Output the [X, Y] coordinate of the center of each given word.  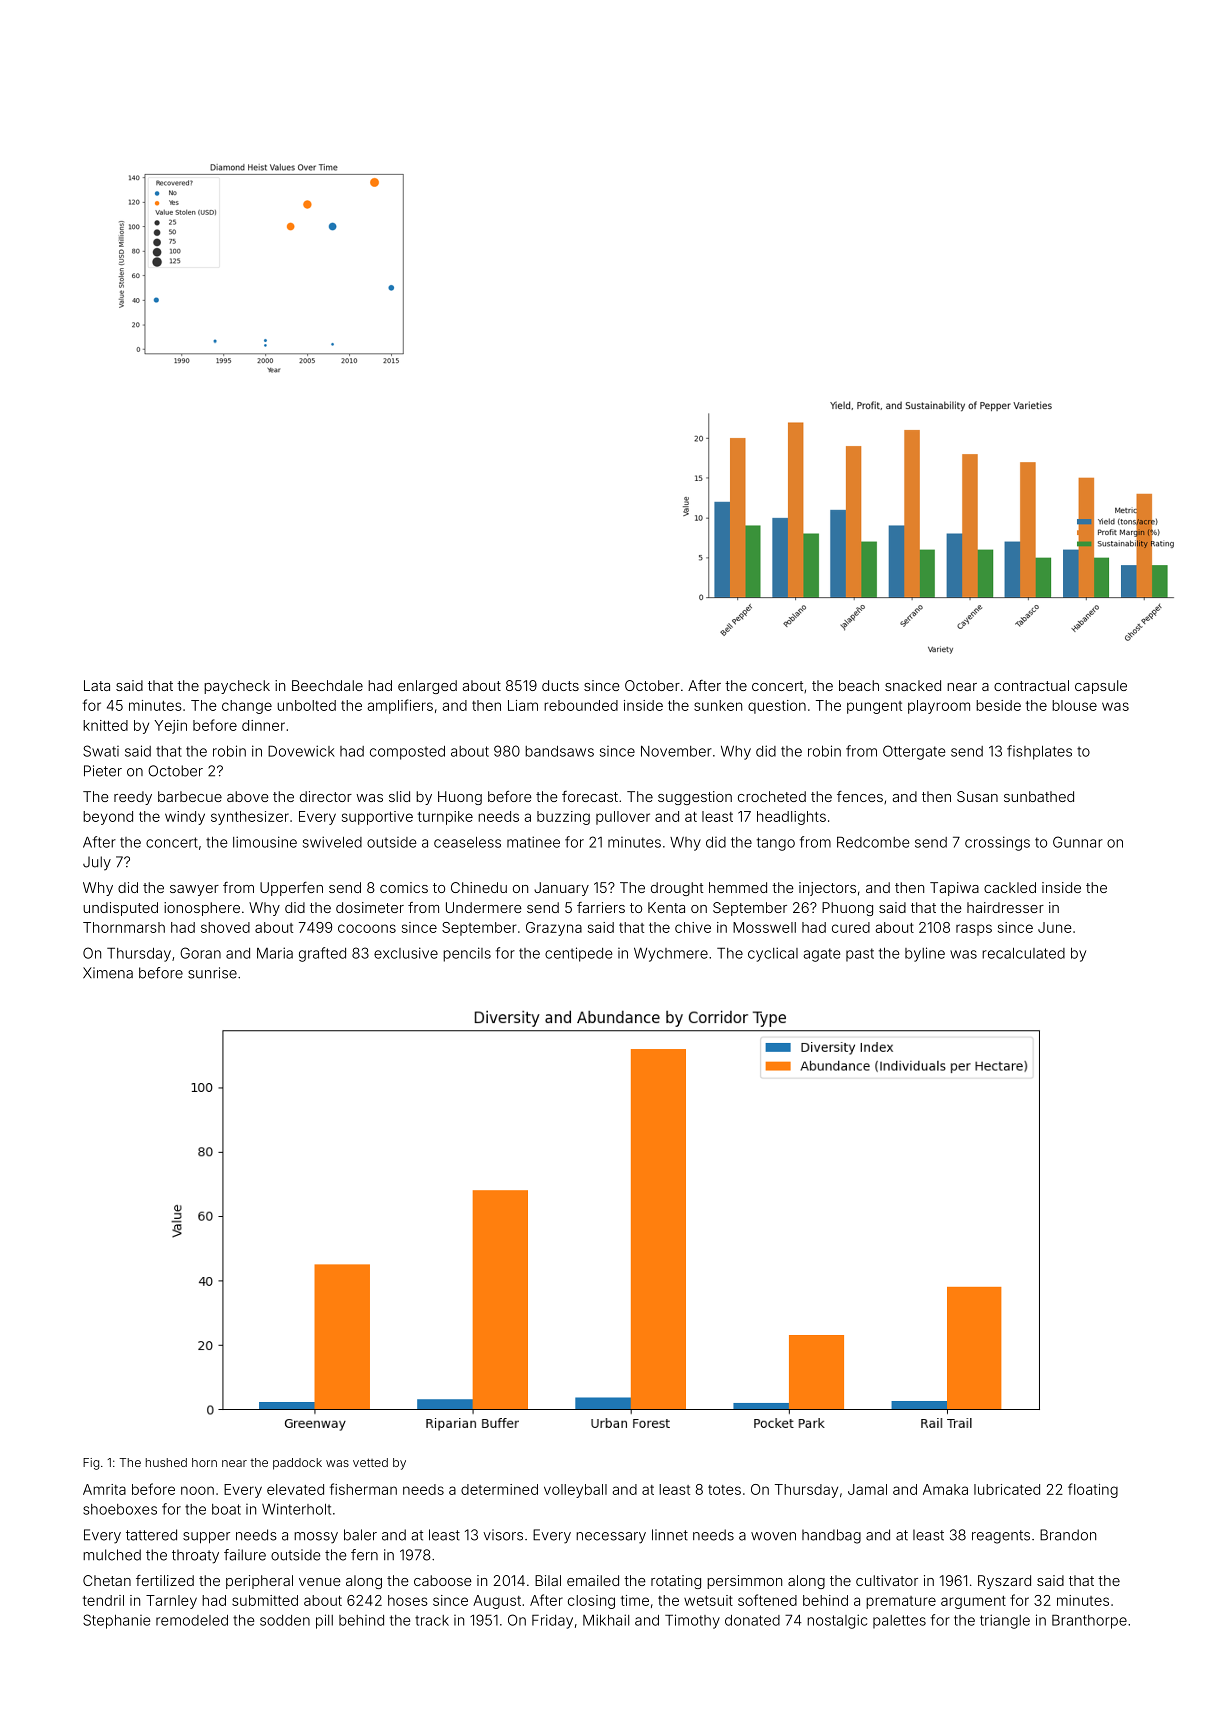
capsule [1101, 687]
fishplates [1039, 752]
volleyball [575, 1491]
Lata [97, 685]
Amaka [945, 1489]
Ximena [108, 973]
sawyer [194, 890]
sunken [718, 705]
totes [724, 1490]
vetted [370, 1462]
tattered [151, 1535]
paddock [297, 1464]
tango [776, 844]
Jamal [867, 1489]
